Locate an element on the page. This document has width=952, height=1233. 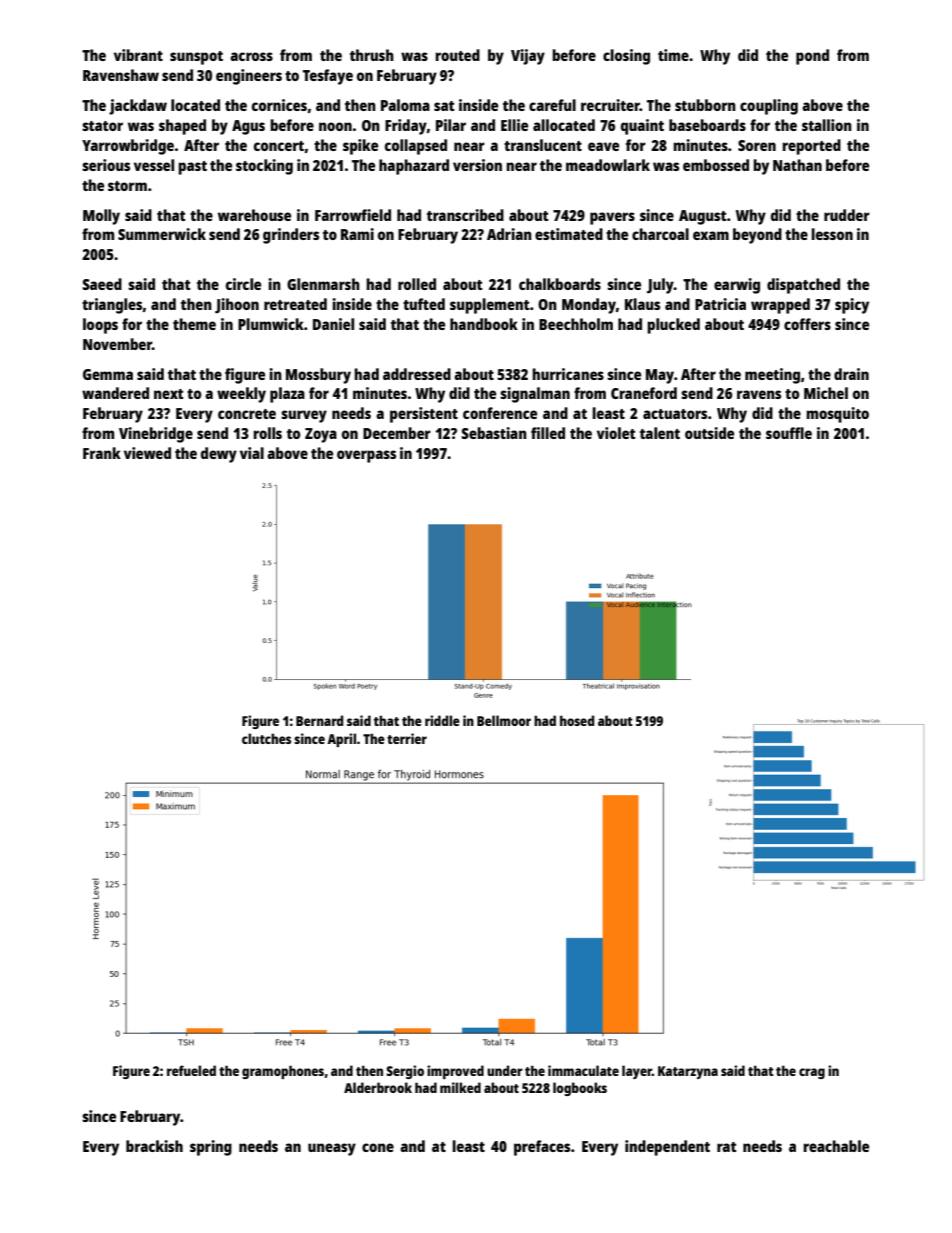
Sebastian is located at coordinates (494, 433).
